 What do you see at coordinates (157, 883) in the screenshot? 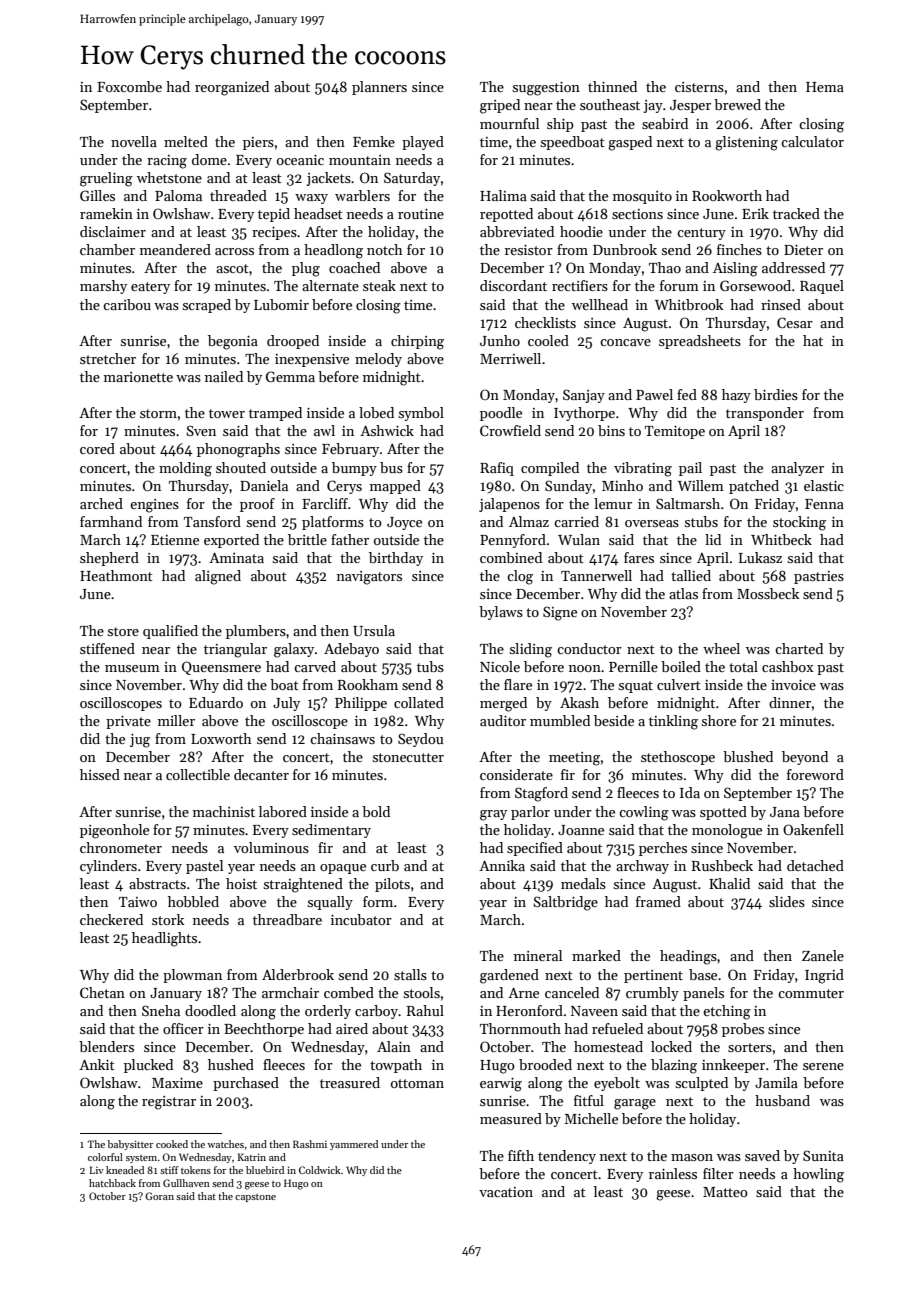
I see `abstracts` at bounding box center [157, 883].
